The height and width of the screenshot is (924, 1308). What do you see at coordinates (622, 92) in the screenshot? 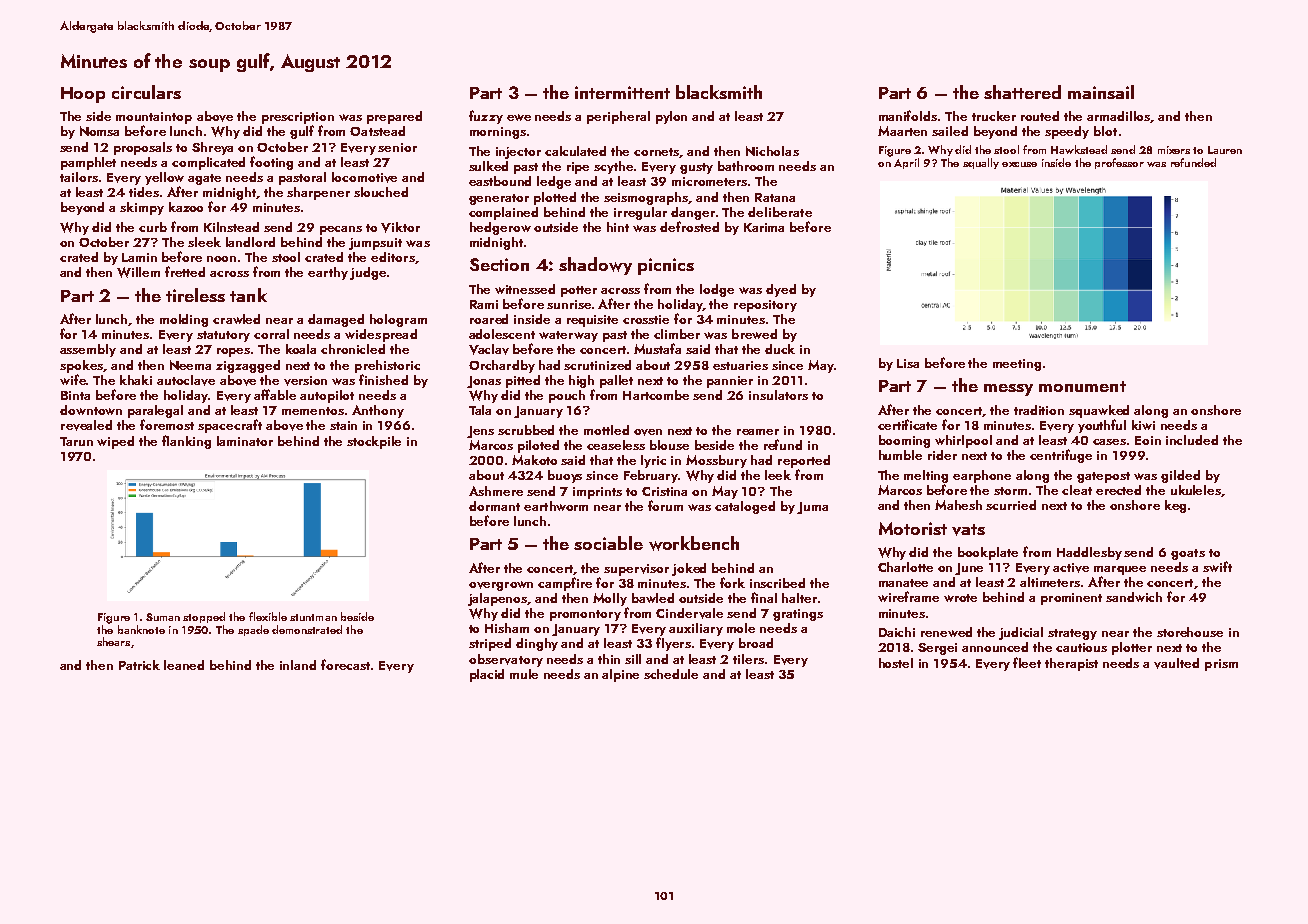
I see `intermittent` at bounding box center [622, 92].
